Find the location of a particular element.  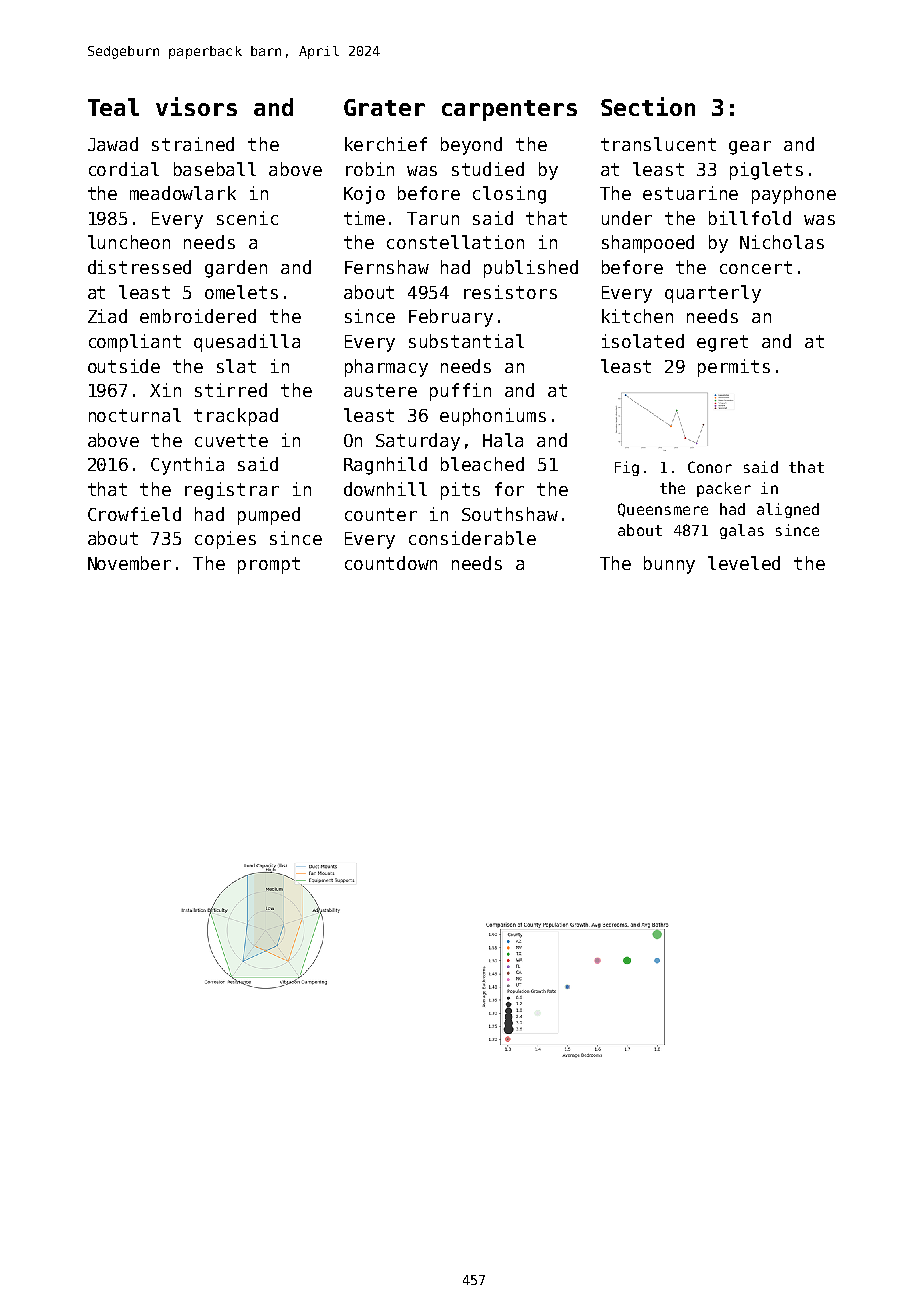

pharmacy is located at coordinates (386, 368).
